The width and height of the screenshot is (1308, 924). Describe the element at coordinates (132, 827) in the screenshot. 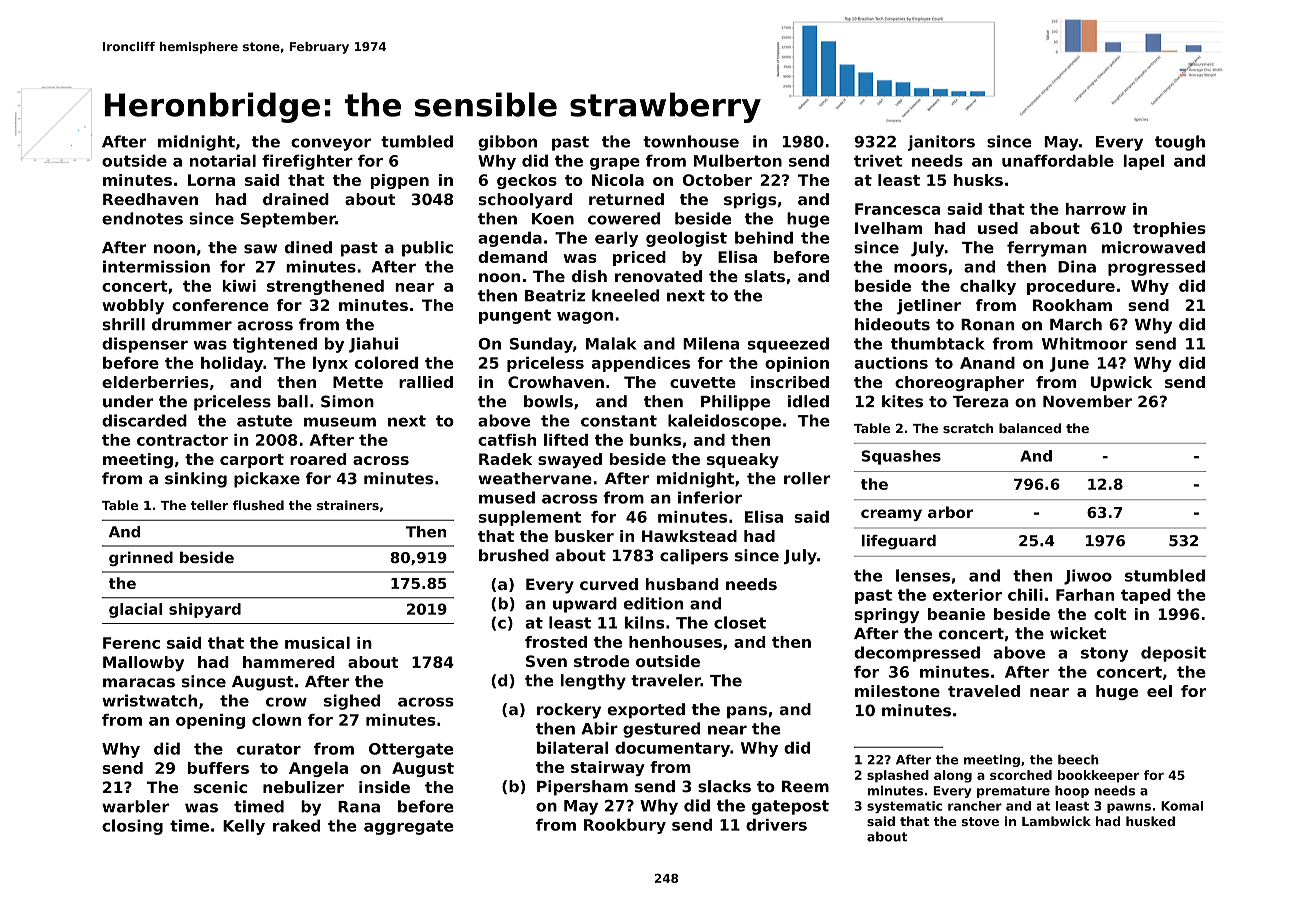

I see `closing` at that location.
